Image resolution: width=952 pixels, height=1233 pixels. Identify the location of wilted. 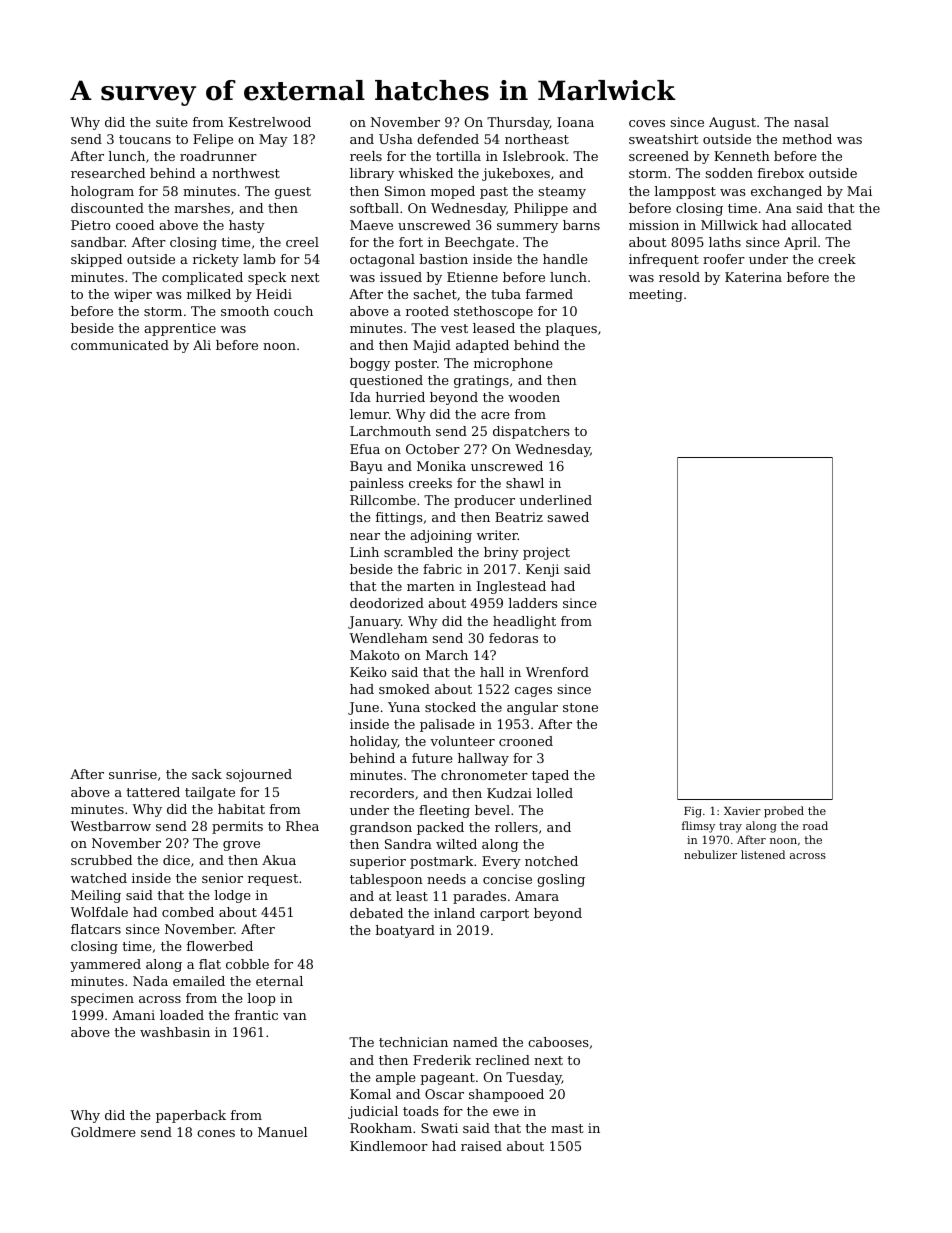
(456, 844).
